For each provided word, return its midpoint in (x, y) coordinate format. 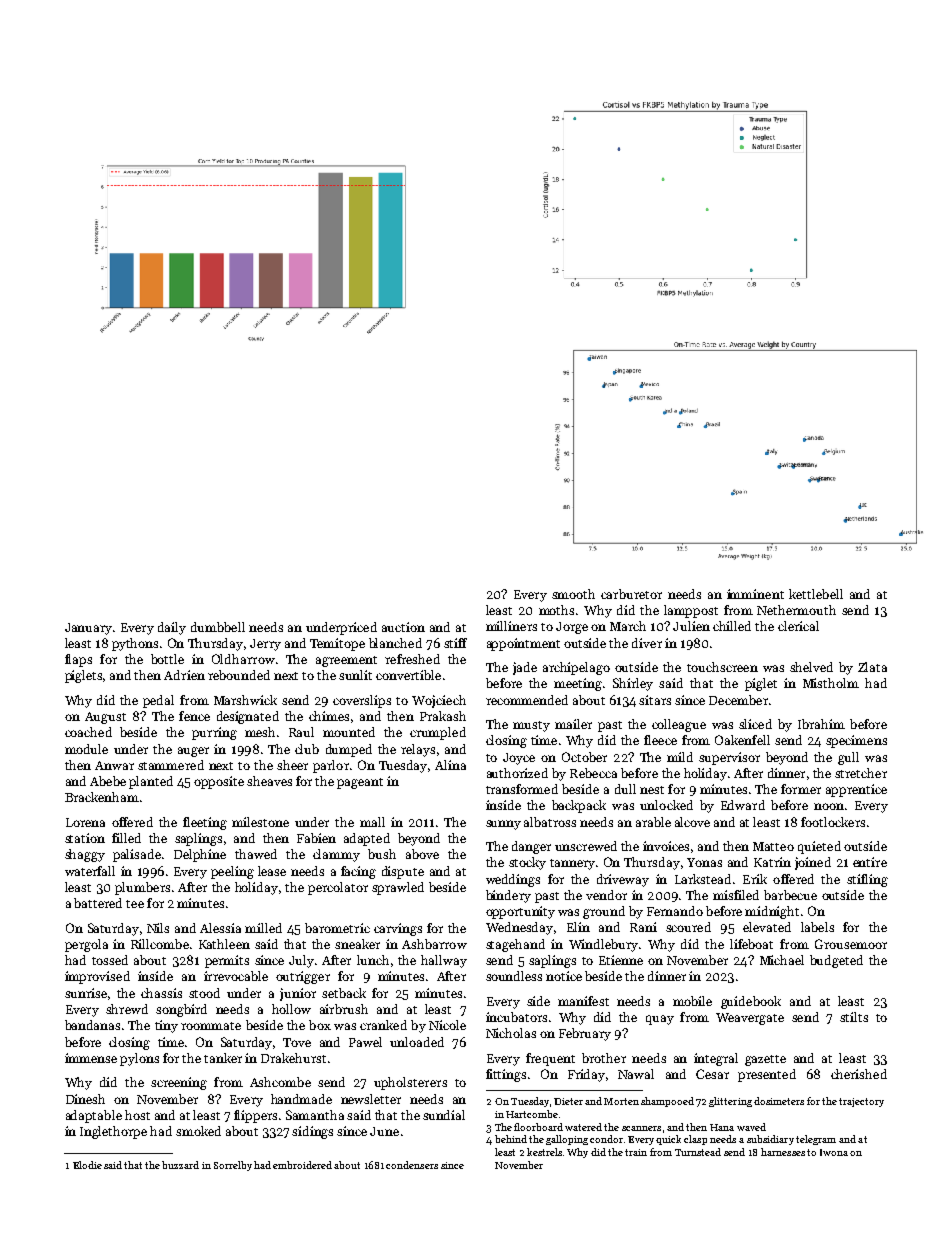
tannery (572, 864)
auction (403, 627)
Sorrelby (233, 1166)
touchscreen (722, 667)
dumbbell (218, 627)
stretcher (861, 773)
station (85, 838)
